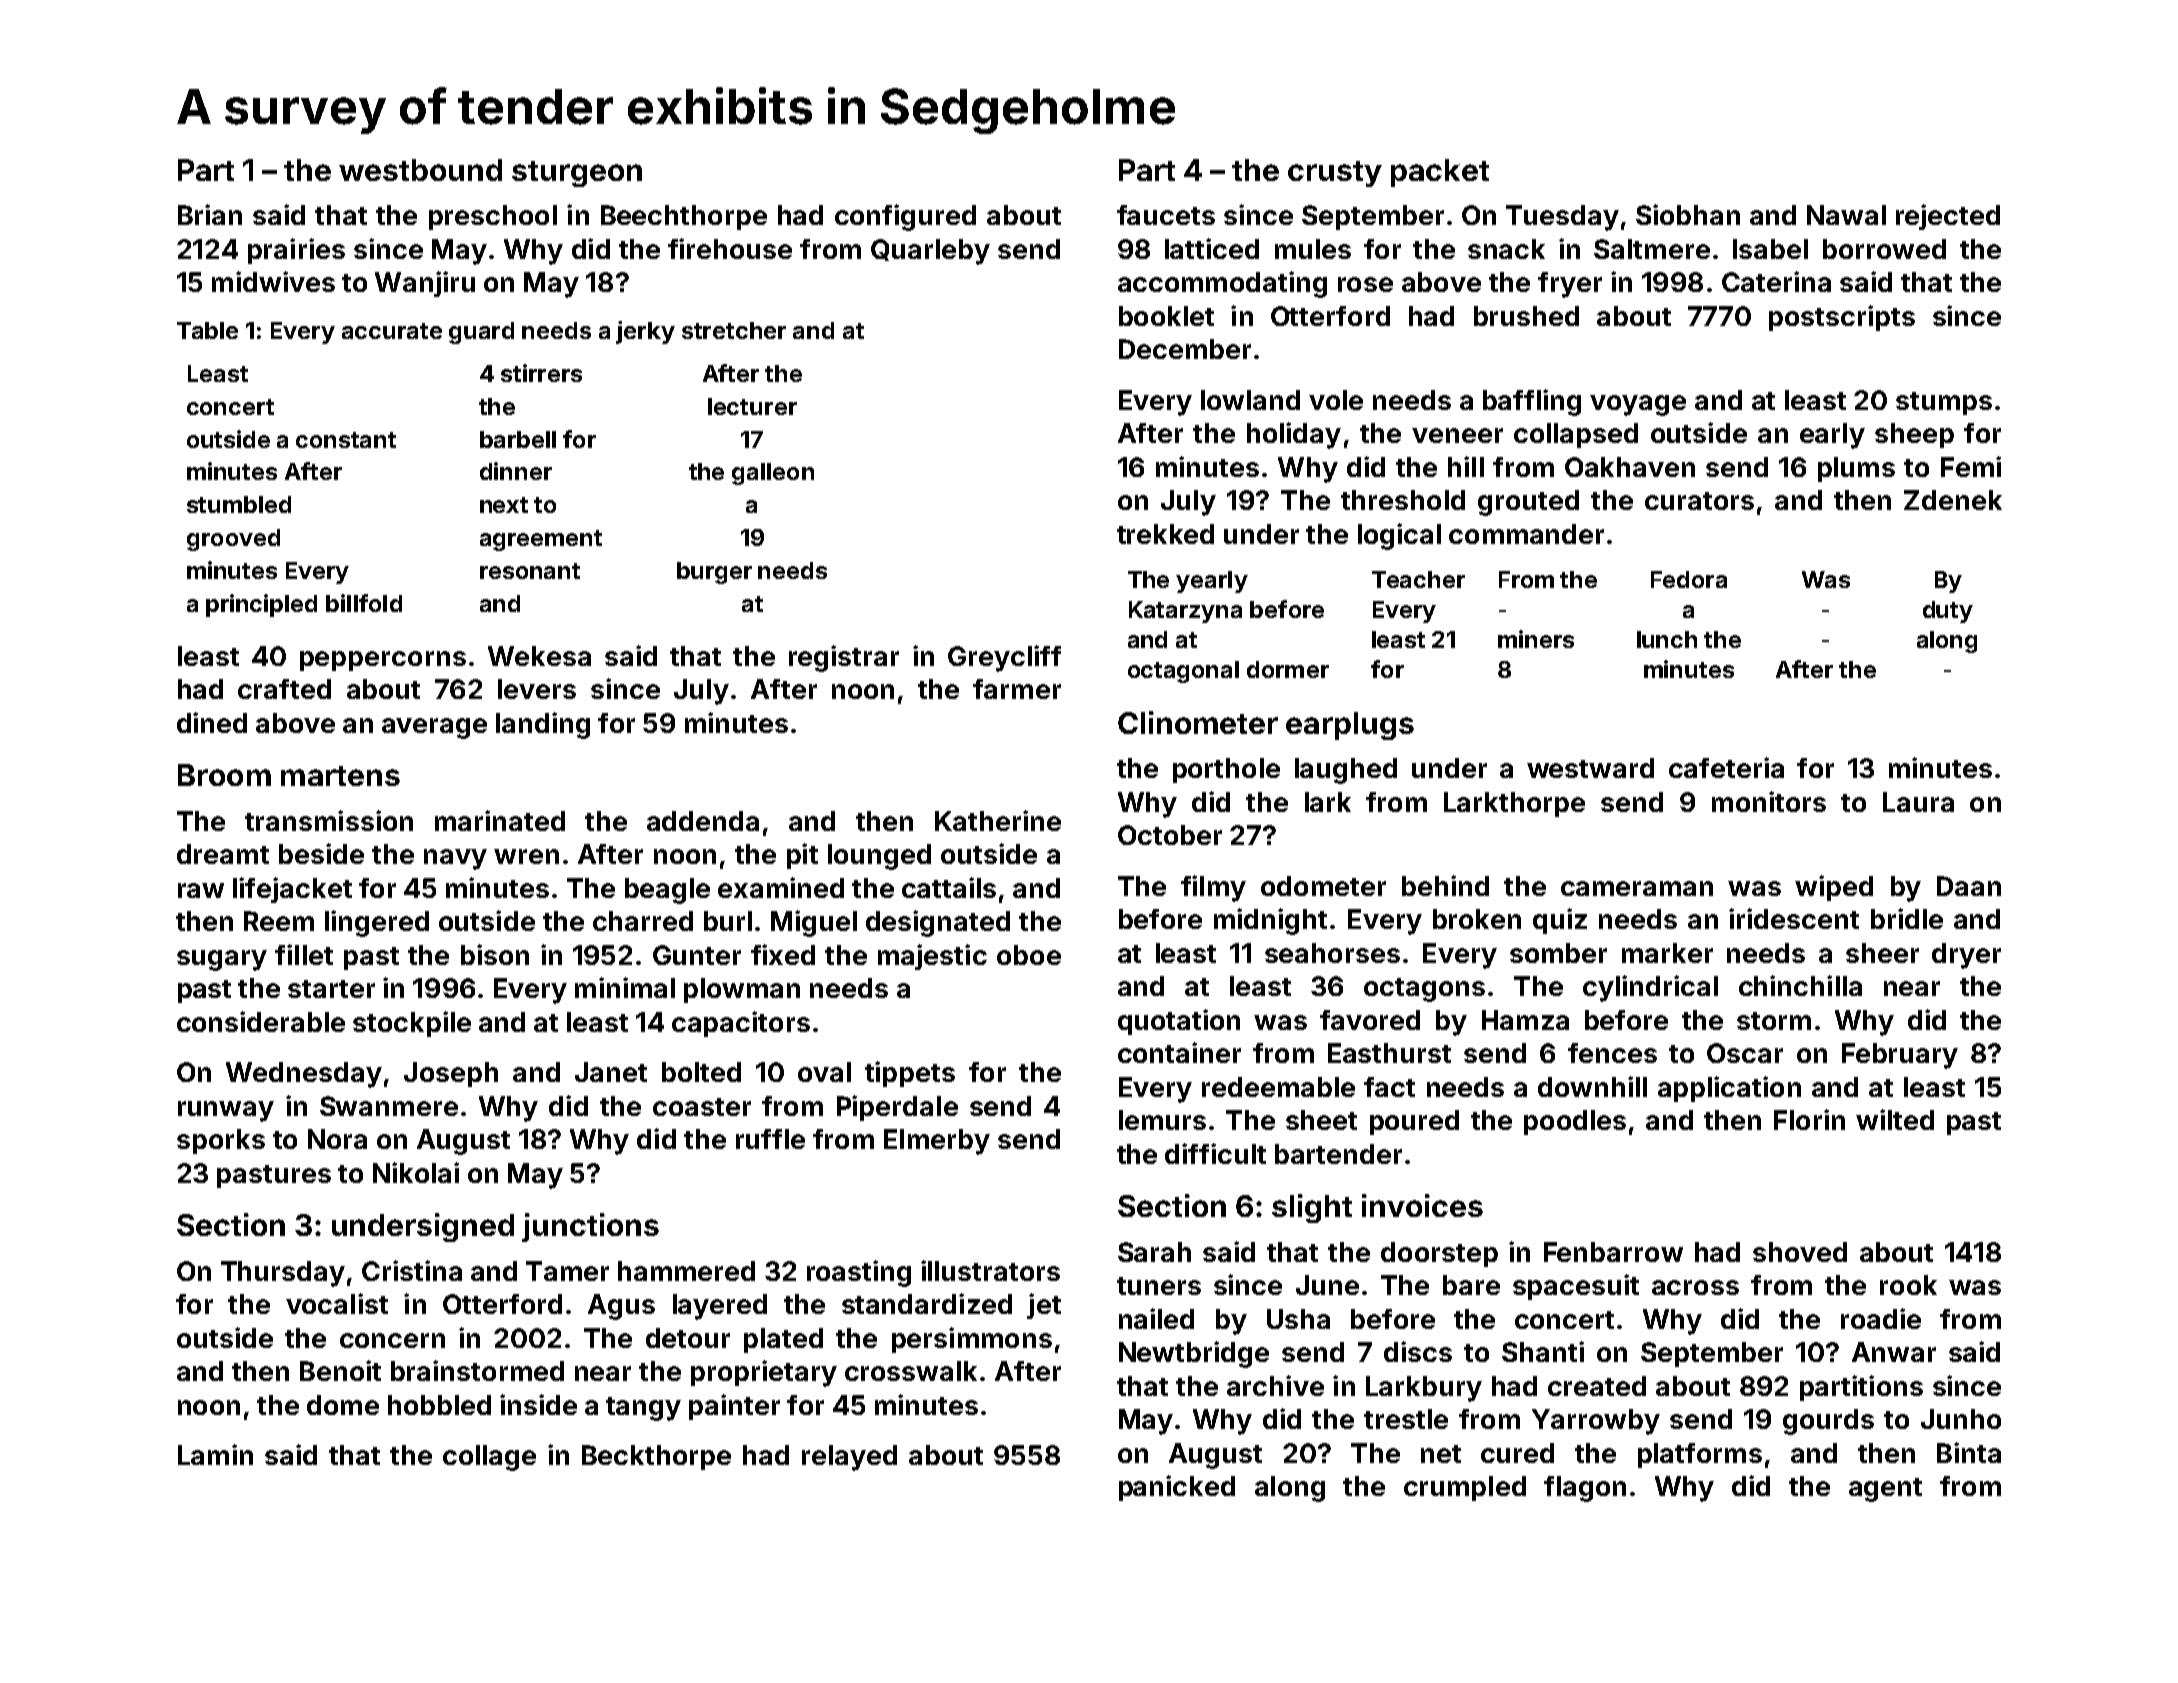 The height and width of the screenshot is (1683, 2178). Describe the element at coordinates (1596, 1422) in the screenshot. I see `Yarrowby` at that location.
